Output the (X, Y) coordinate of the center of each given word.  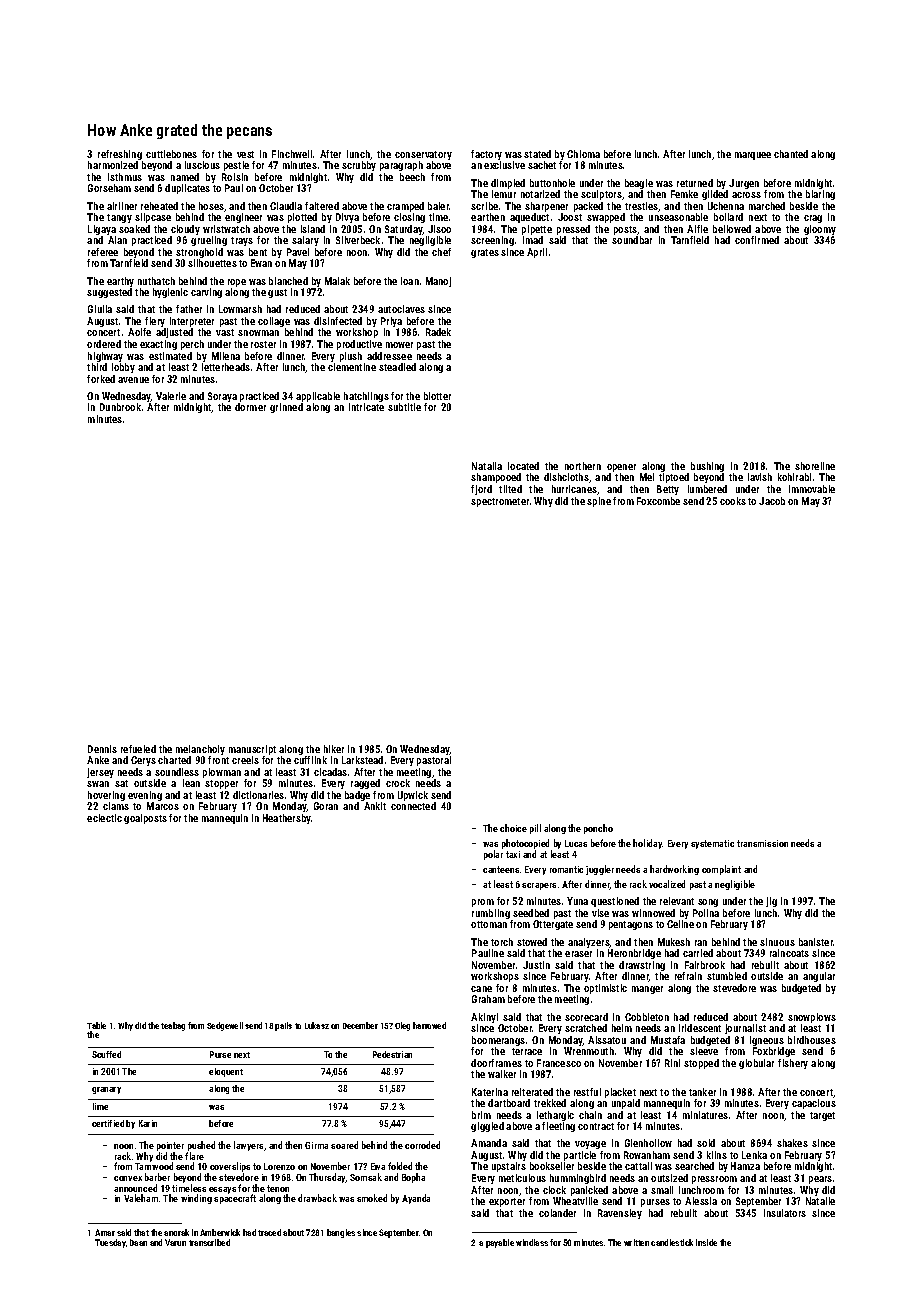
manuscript (252, 750)
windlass (532, 1242)
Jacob (772, 501)
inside (706, 1242)
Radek (438, 332)
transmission (762, 843)
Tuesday (110, 1243)
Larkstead (362, 760)
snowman (258, 333)
